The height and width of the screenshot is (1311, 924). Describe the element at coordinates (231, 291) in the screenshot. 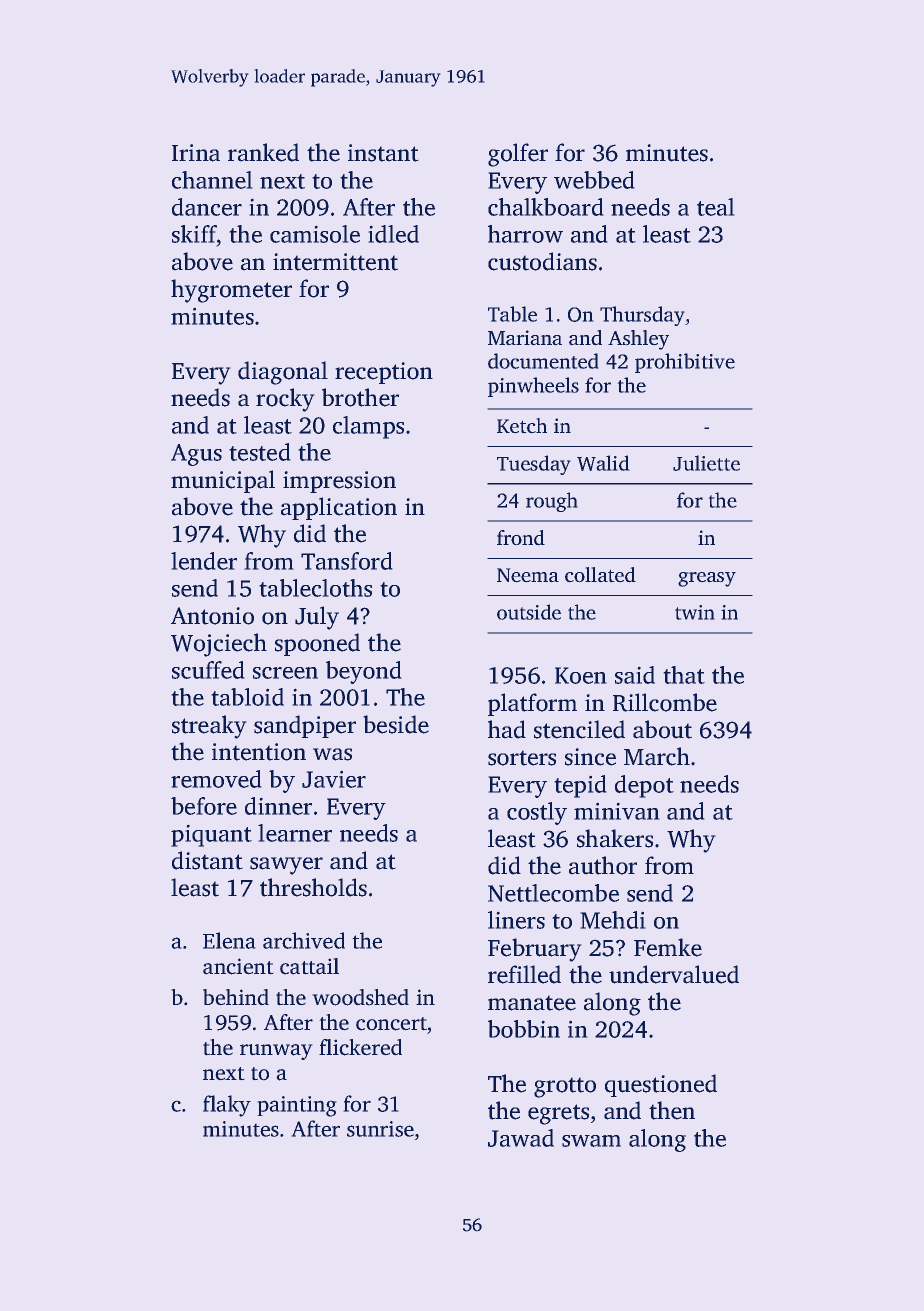

I see `hygrometer` at that location.
